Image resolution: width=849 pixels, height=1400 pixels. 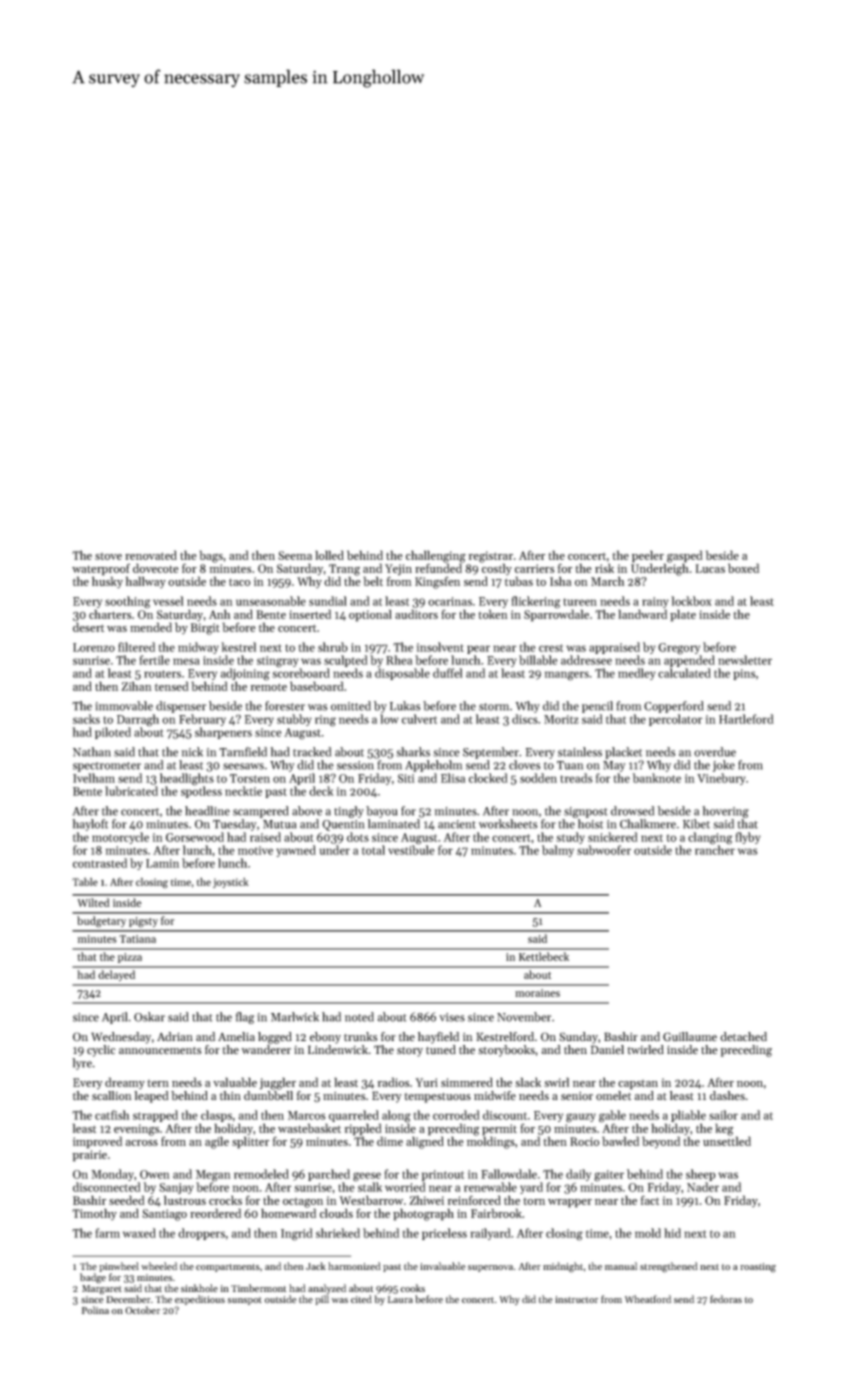 What do you see at coordinates (231, 883) in the page?
I see `joystick` at bounding box center [231, 883].
